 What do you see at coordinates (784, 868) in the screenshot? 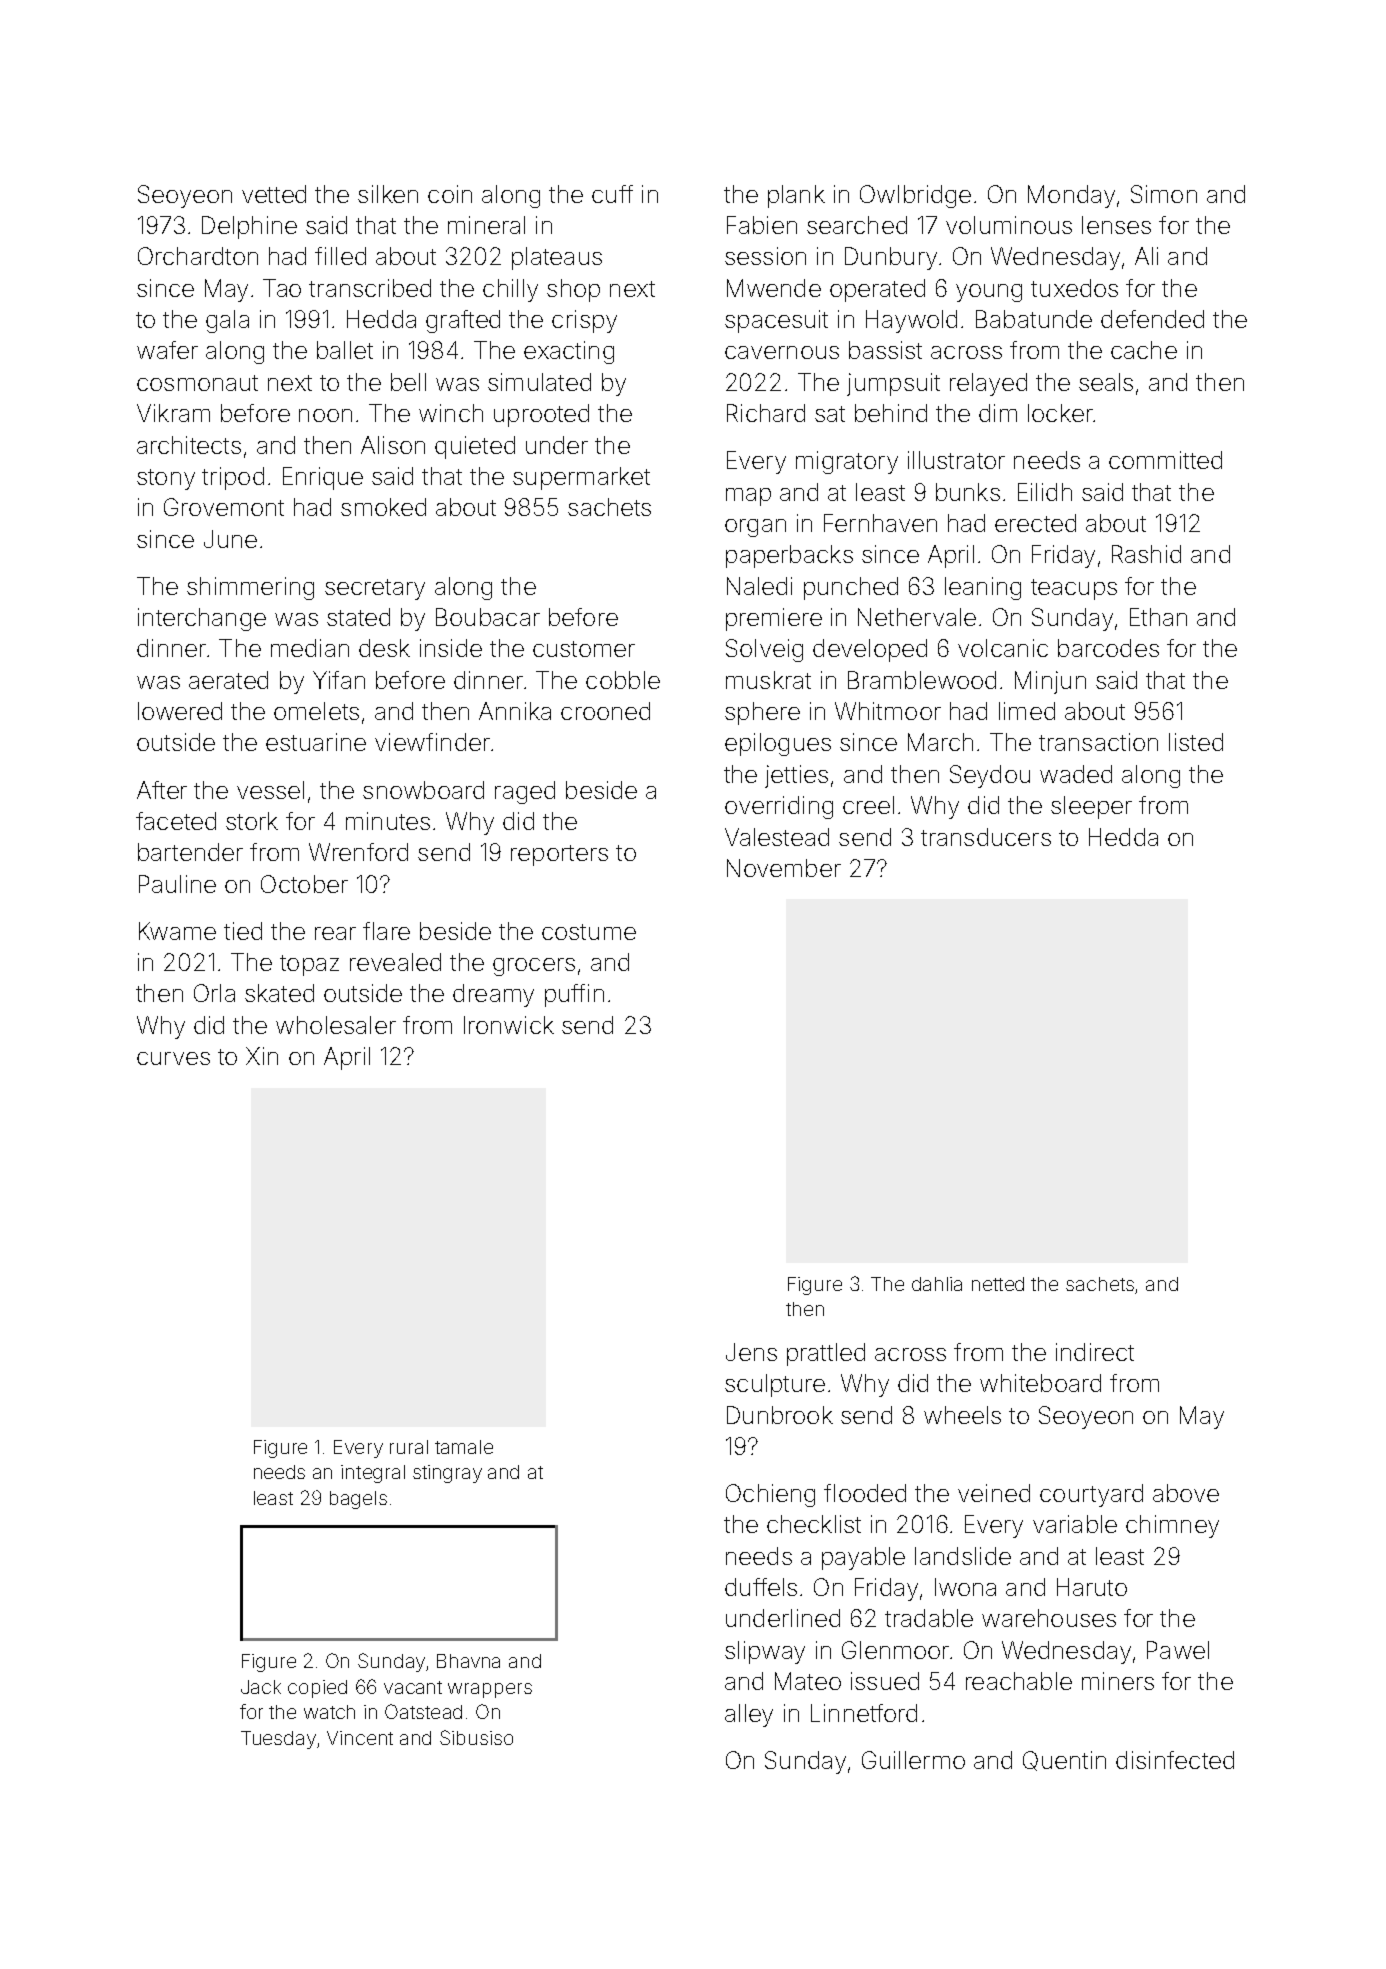
I see `November` at bounding box center [784, 868].
